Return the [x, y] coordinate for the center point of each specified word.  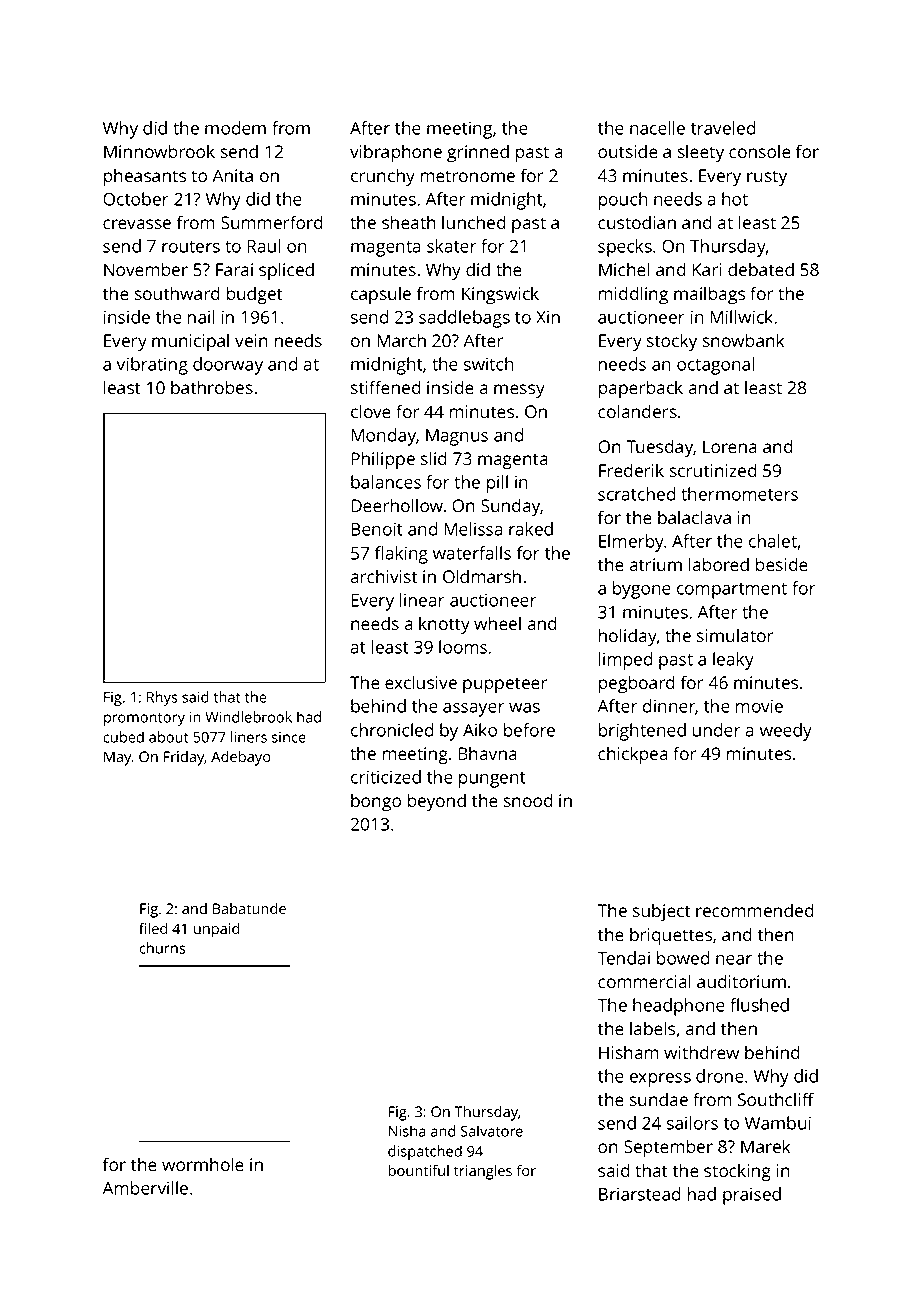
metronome [468, 176]
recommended [754, 910]
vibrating [152, 366]
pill [497, 484]
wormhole [203, 1164]
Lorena [730, 446]
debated [761, 269]
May [117, 758]
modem [235, 128]
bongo [376, 802]
